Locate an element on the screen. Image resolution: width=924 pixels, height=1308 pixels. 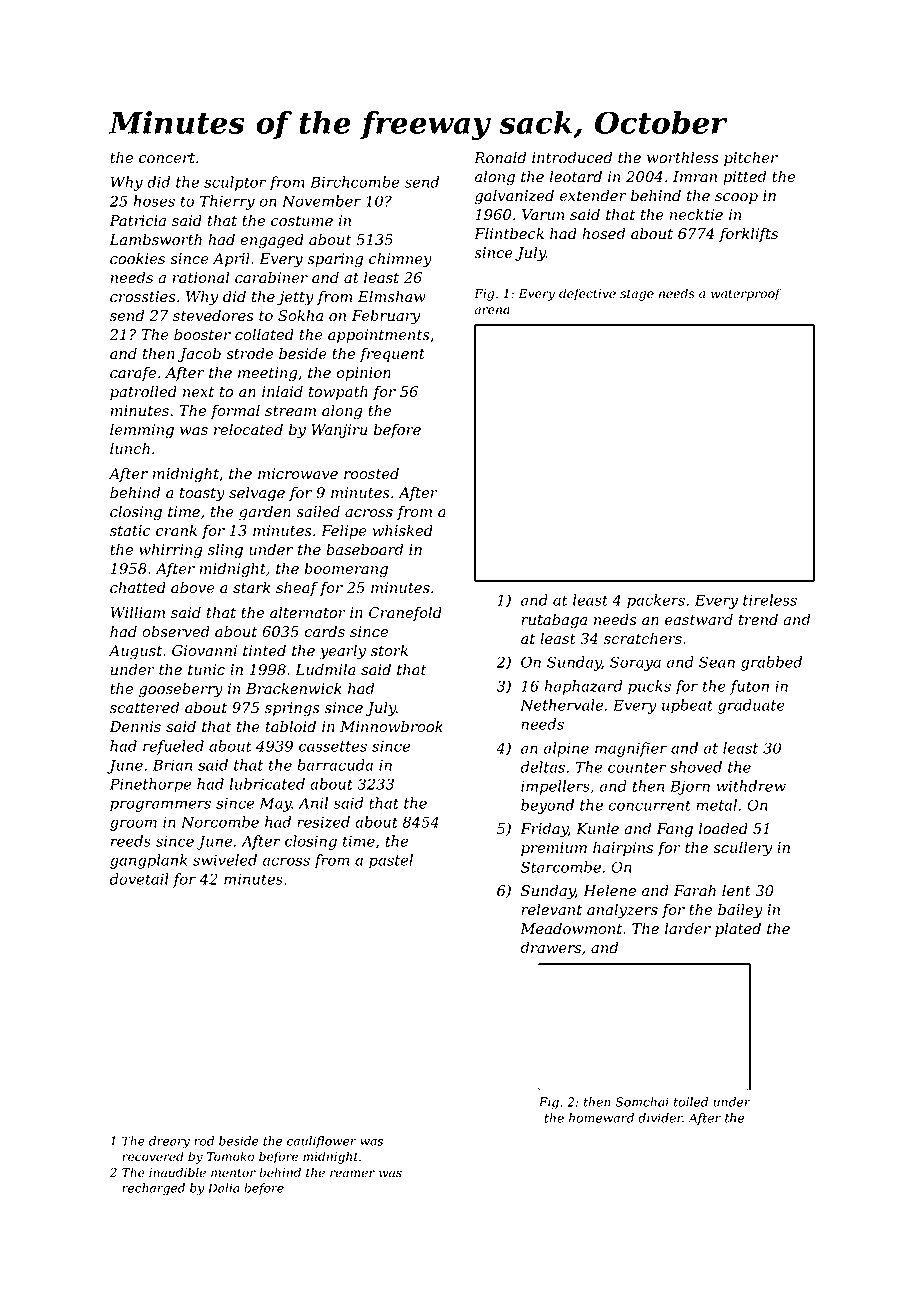
hoses is located at coordinates (154, 201).
